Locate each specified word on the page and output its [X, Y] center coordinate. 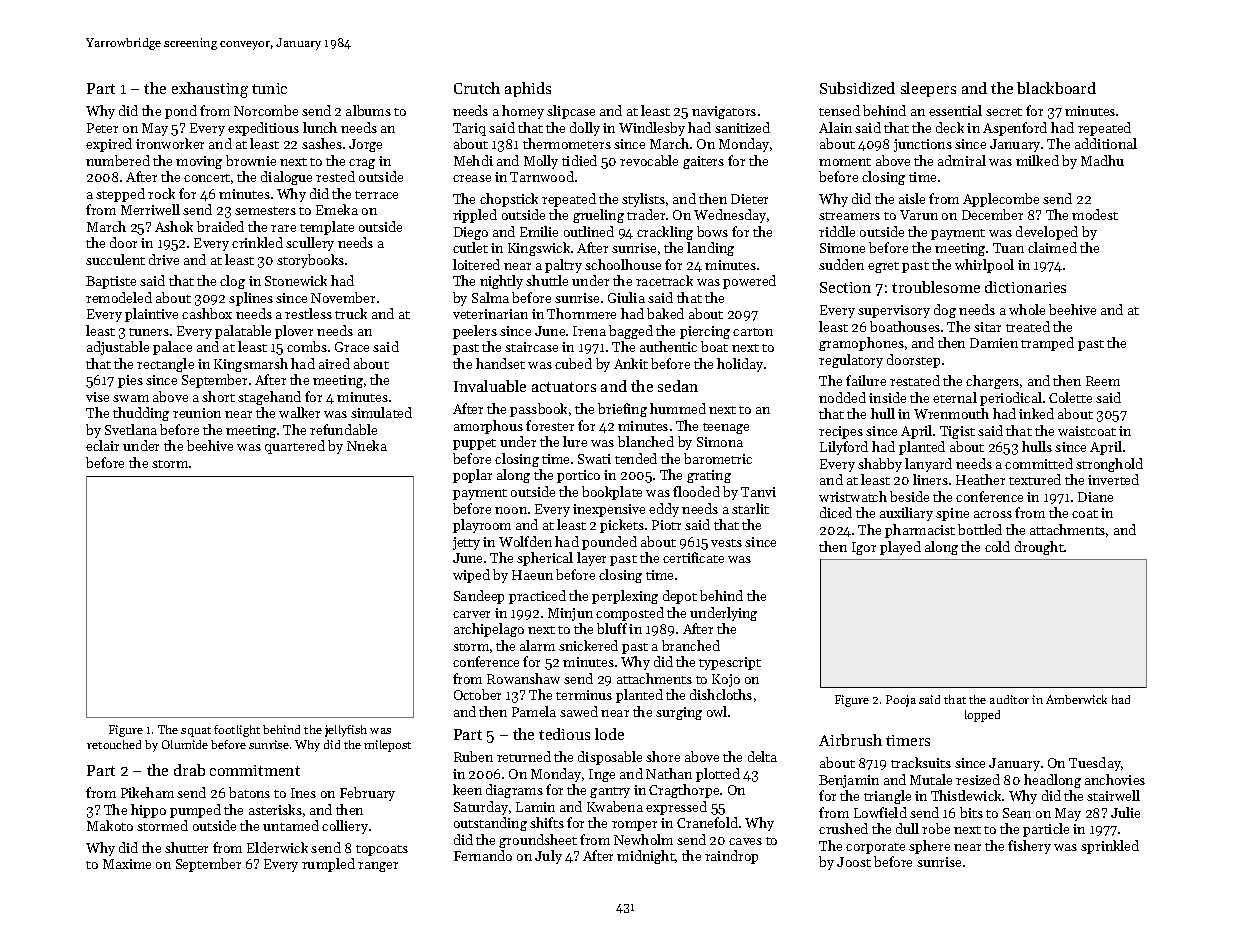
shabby [880, 465]
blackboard [1056, 88]
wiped [471, 576]
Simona [720, 442]
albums [368, 110]
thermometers [567, 143]
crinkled [257, 242]
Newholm [643, 839]
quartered [295, 447]
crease [472, 178]
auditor [1009, 699]
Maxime [127, 864]
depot [680, 597]
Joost [854, 862]
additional [1106, 143]
